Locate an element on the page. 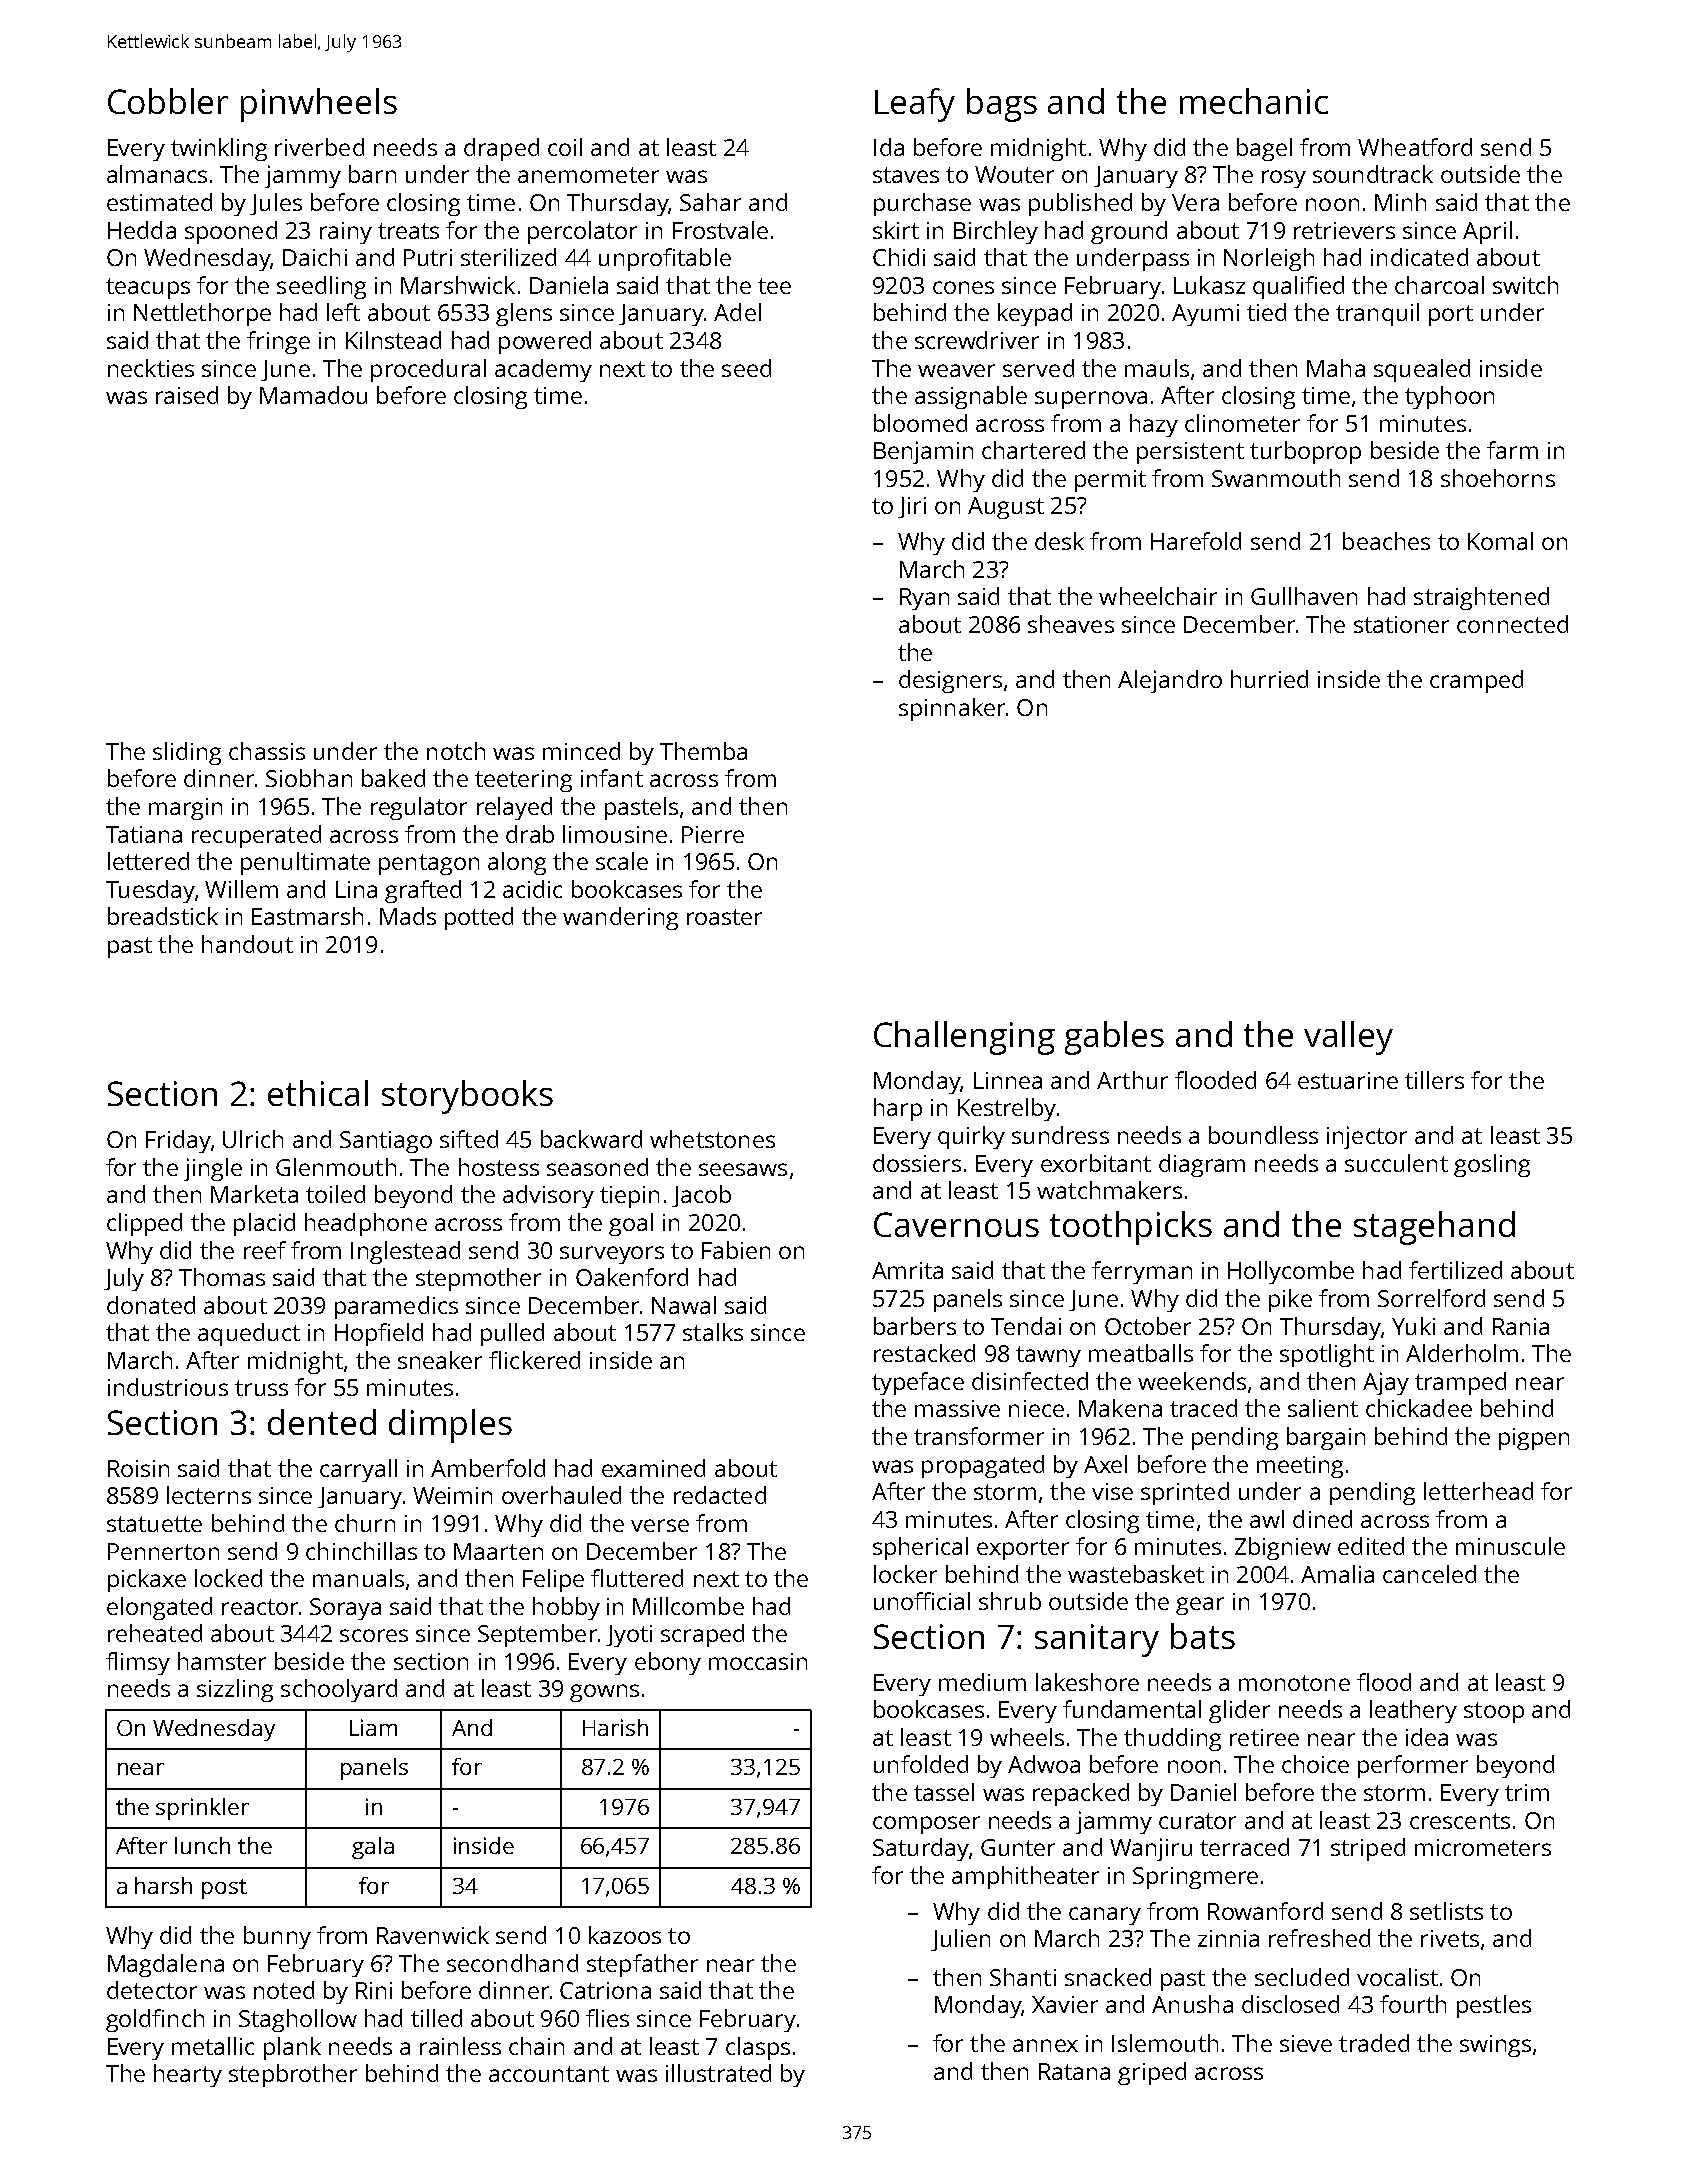 The height and width of the document is (2178, 1683). secondhand is located at coordinates (512, 1963).
